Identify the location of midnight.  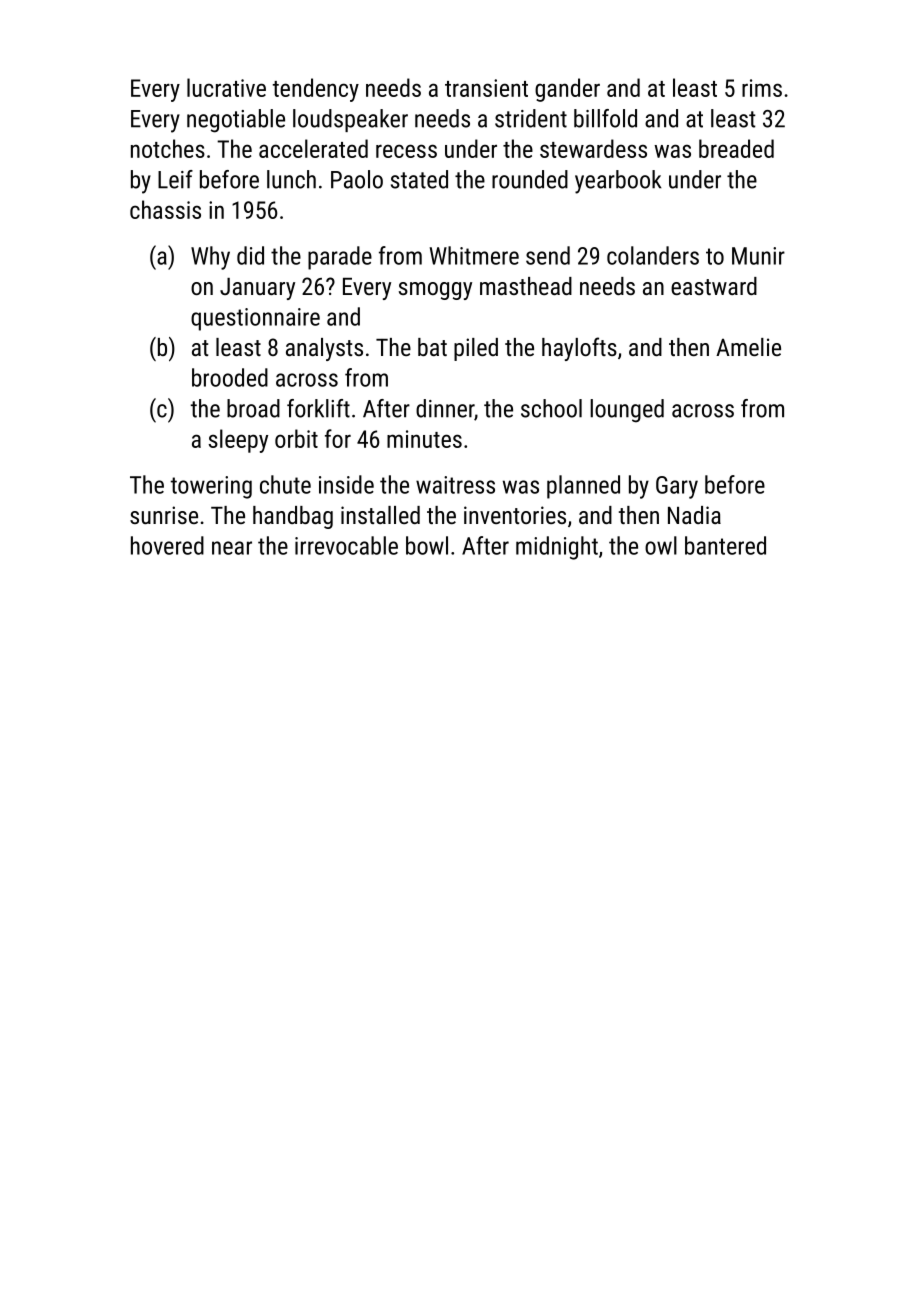
(557, 548).
